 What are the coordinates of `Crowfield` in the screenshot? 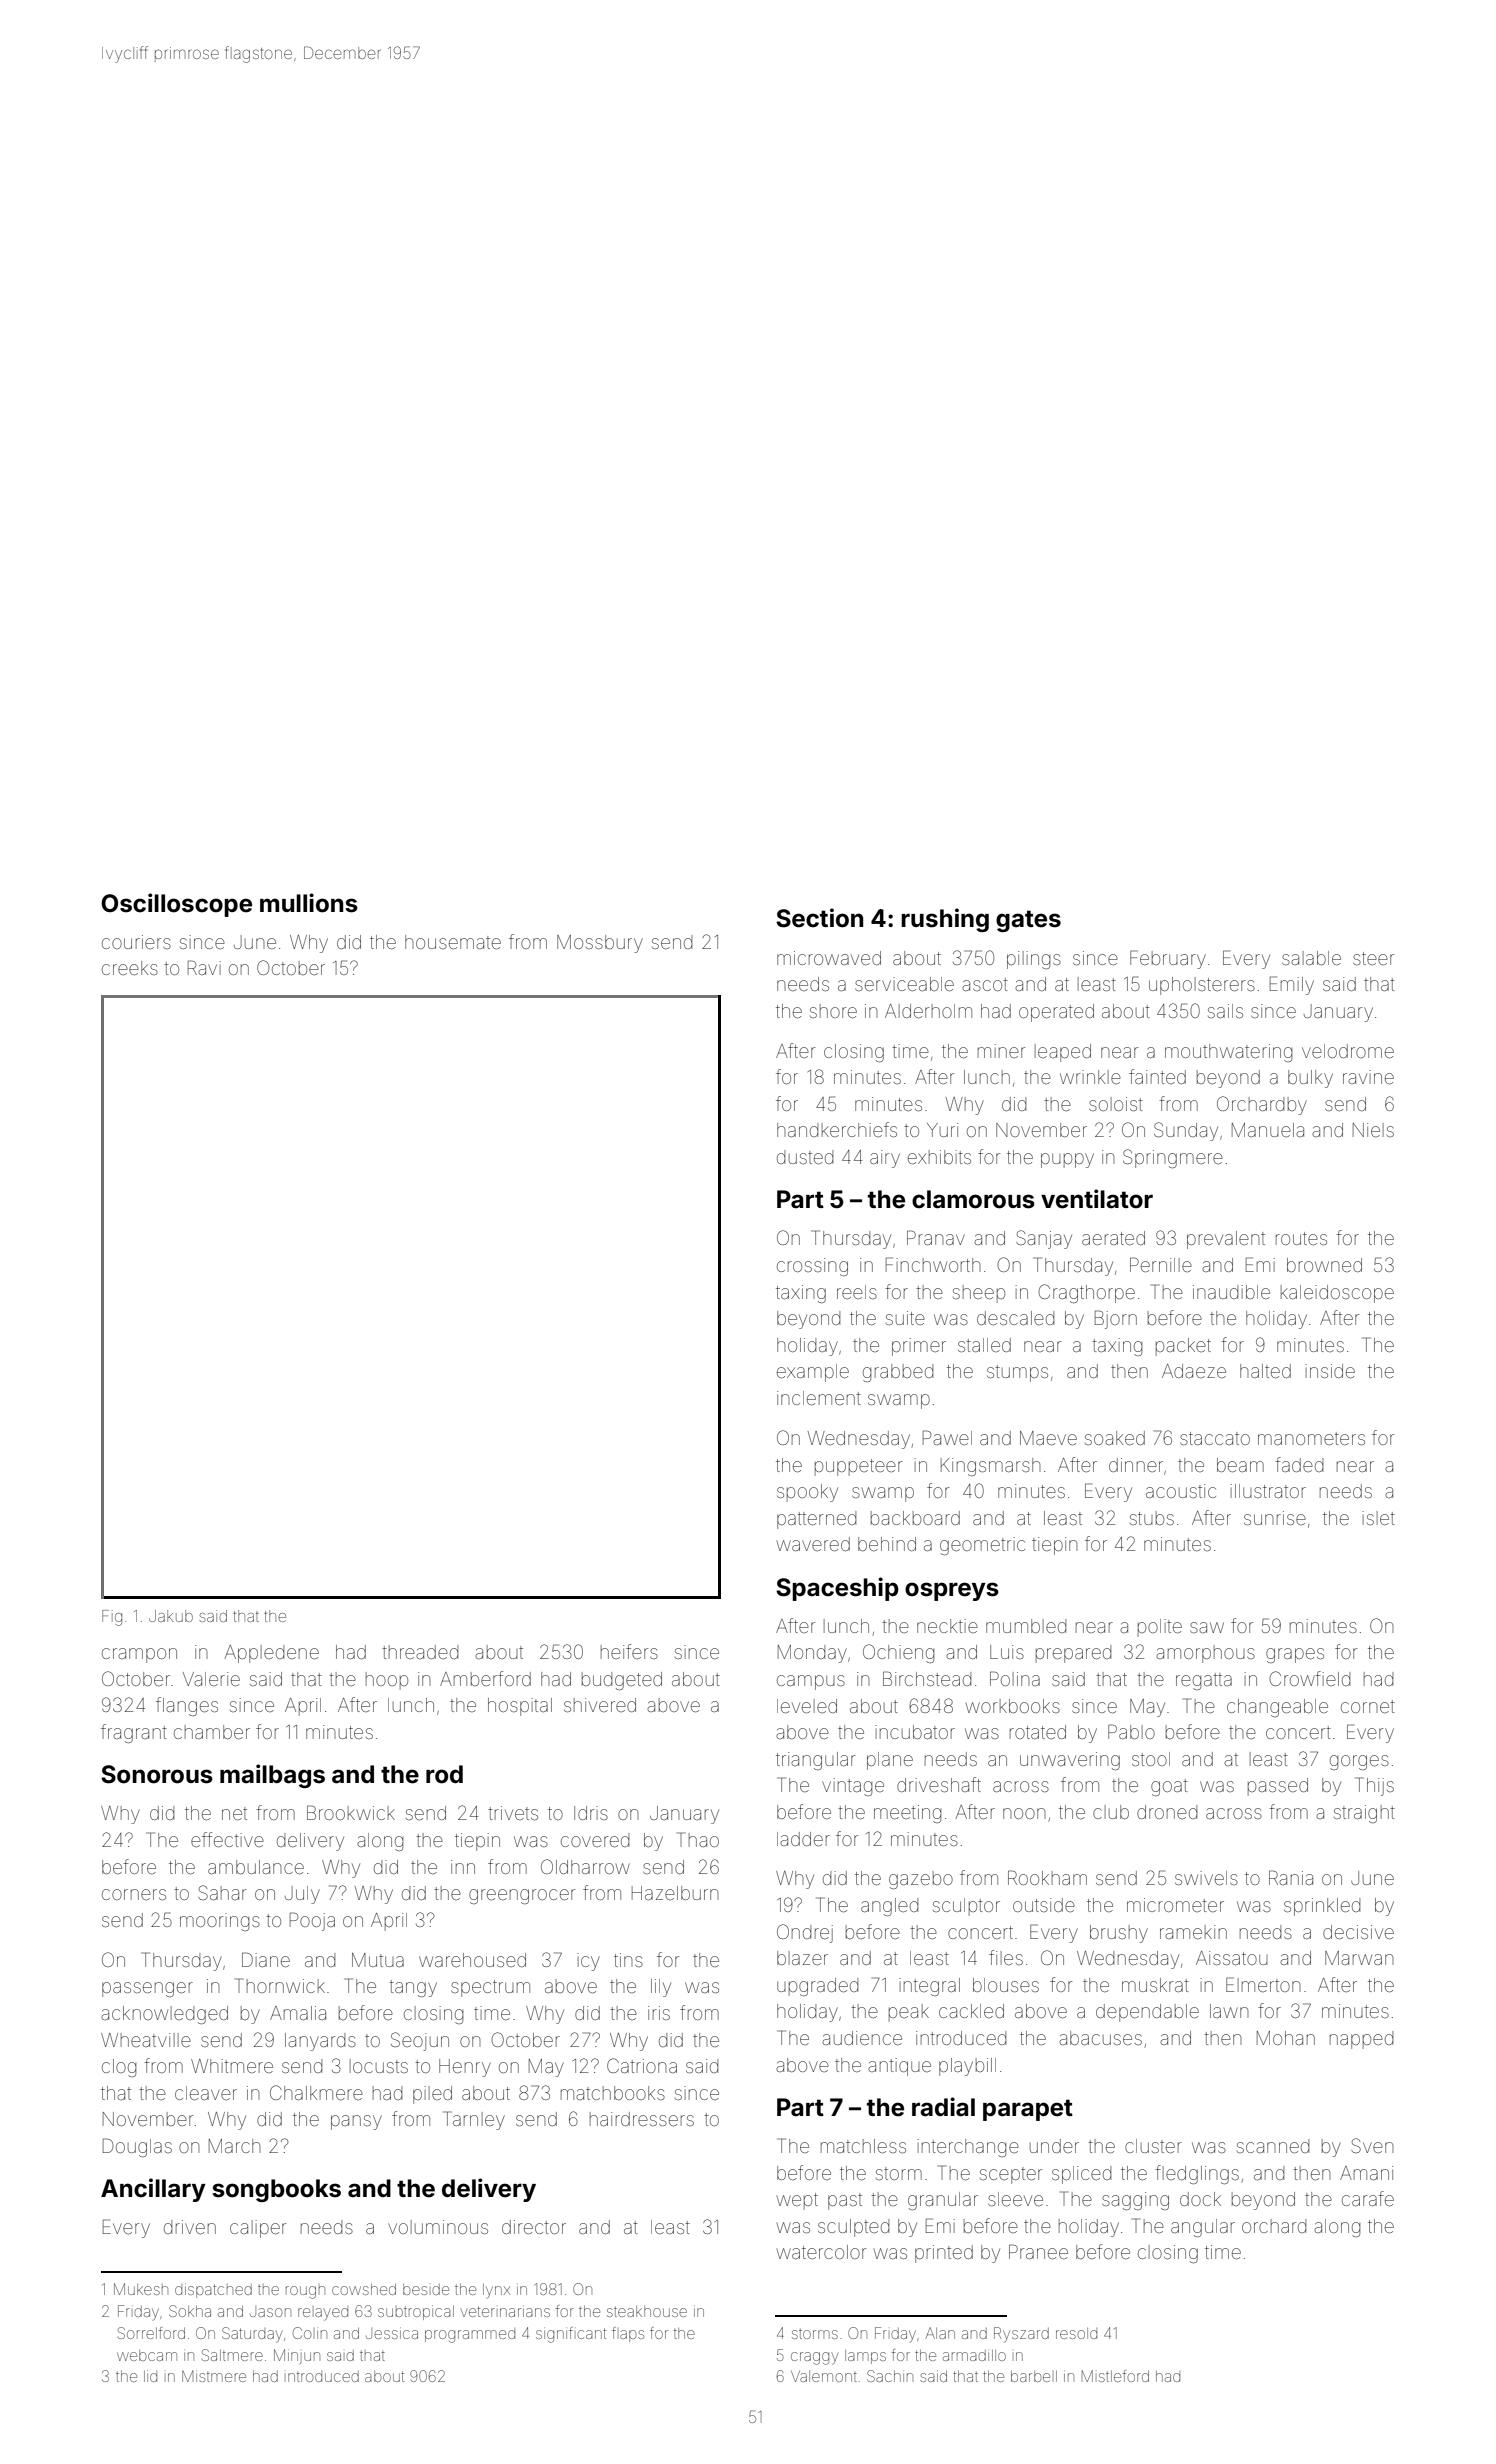 It's located at (1309, 1678).
